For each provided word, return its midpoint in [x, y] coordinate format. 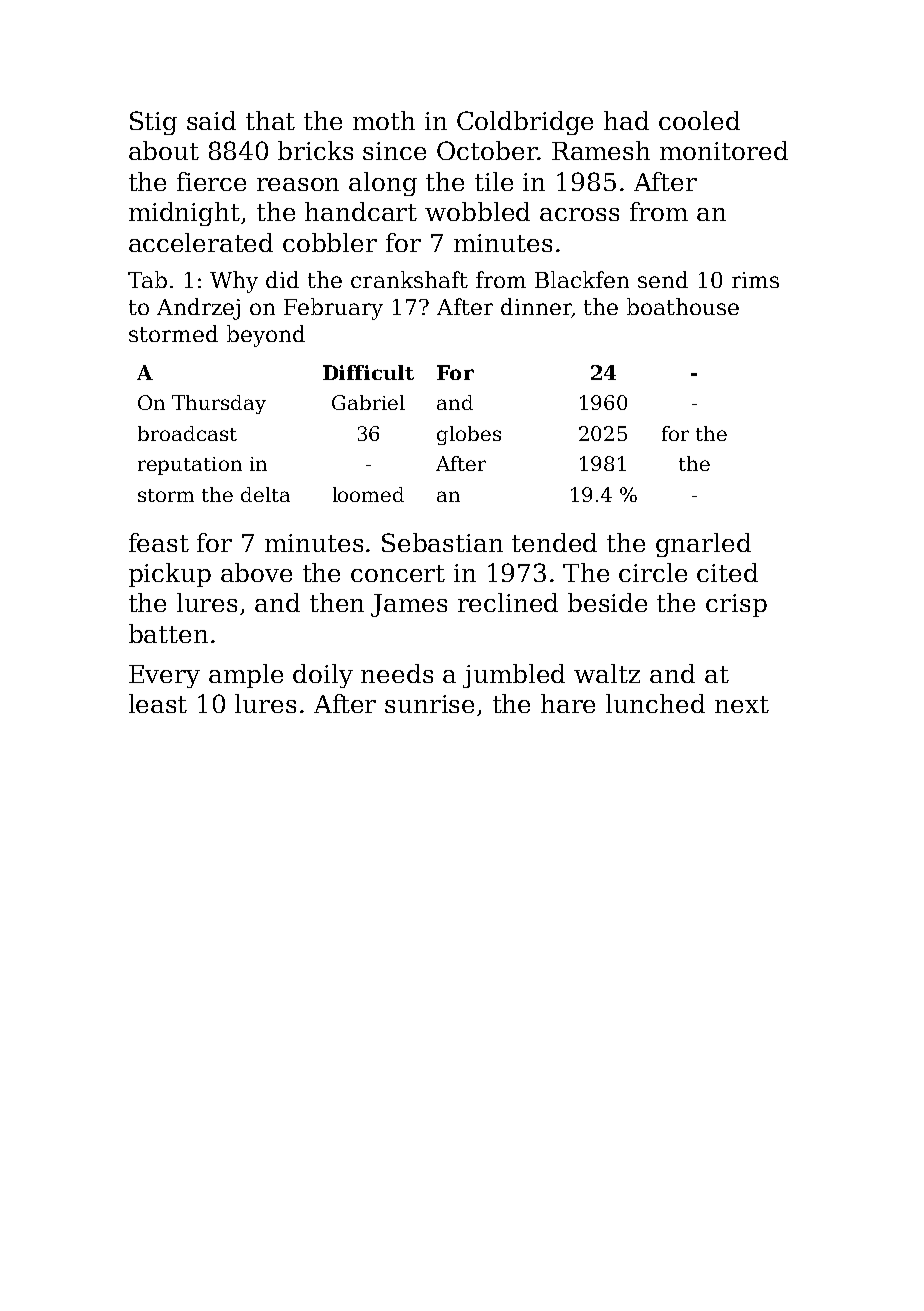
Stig [153, 123]
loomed [368, 494]
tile [494, 181]
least [158, 703]
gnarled [703, 545]
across [579, 214]
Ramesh [601, 150]
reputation [190, 466]
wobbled [477, 211]
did [282, 279]
